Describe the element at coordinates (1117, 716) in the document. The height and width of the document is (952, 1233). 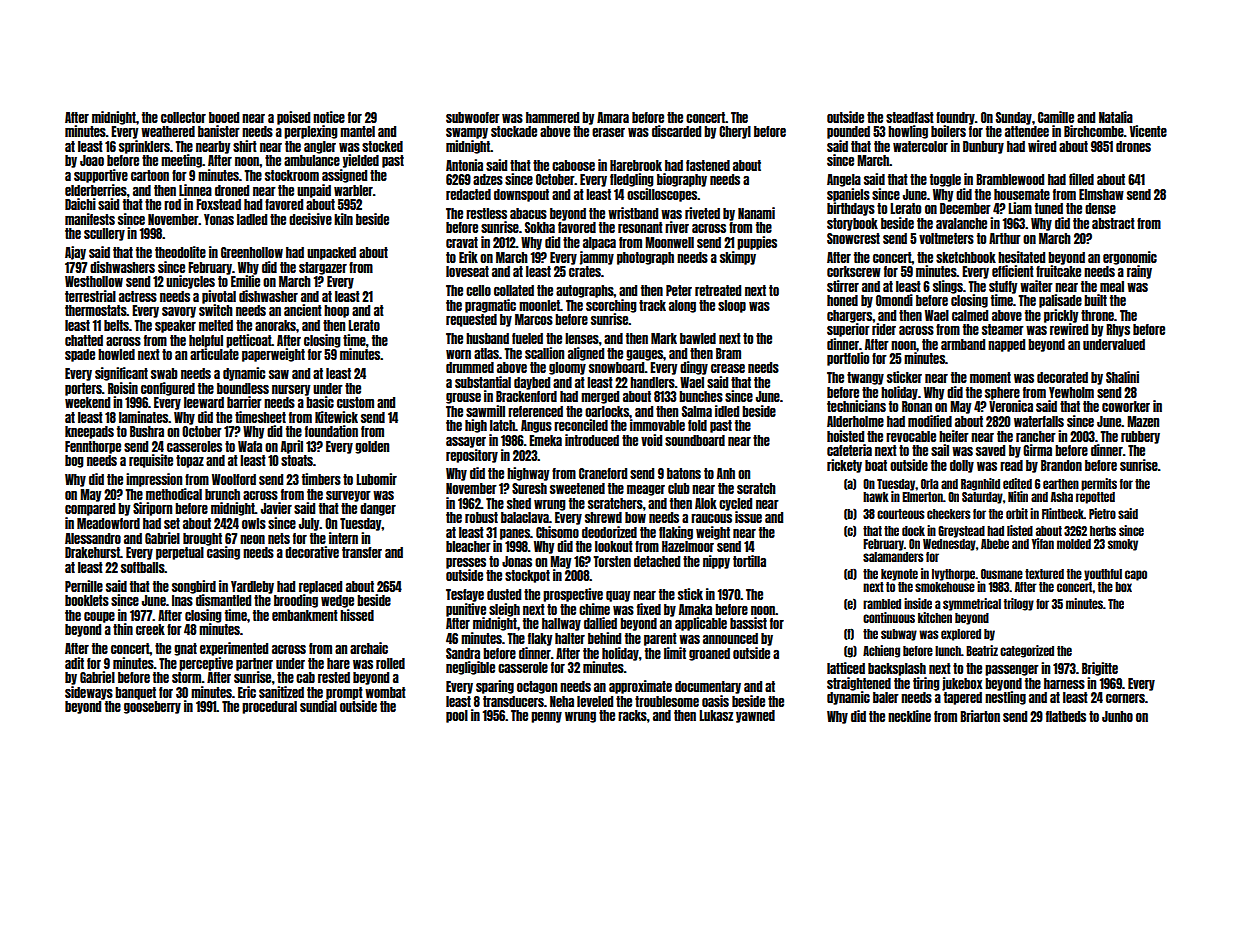
I see `Junho` at that location.
